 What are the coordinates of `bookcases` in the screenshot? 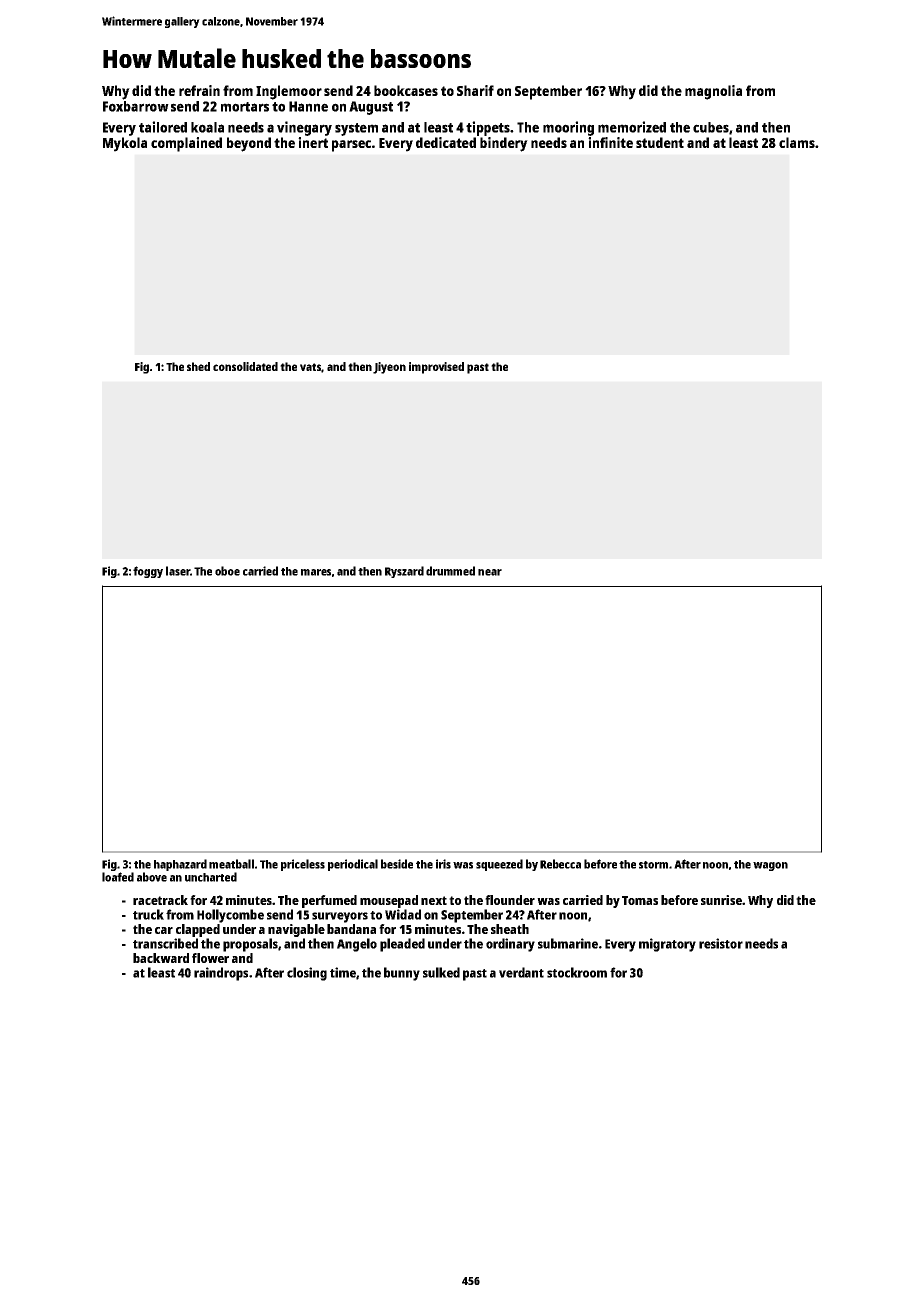 It's located at (406, 90).
